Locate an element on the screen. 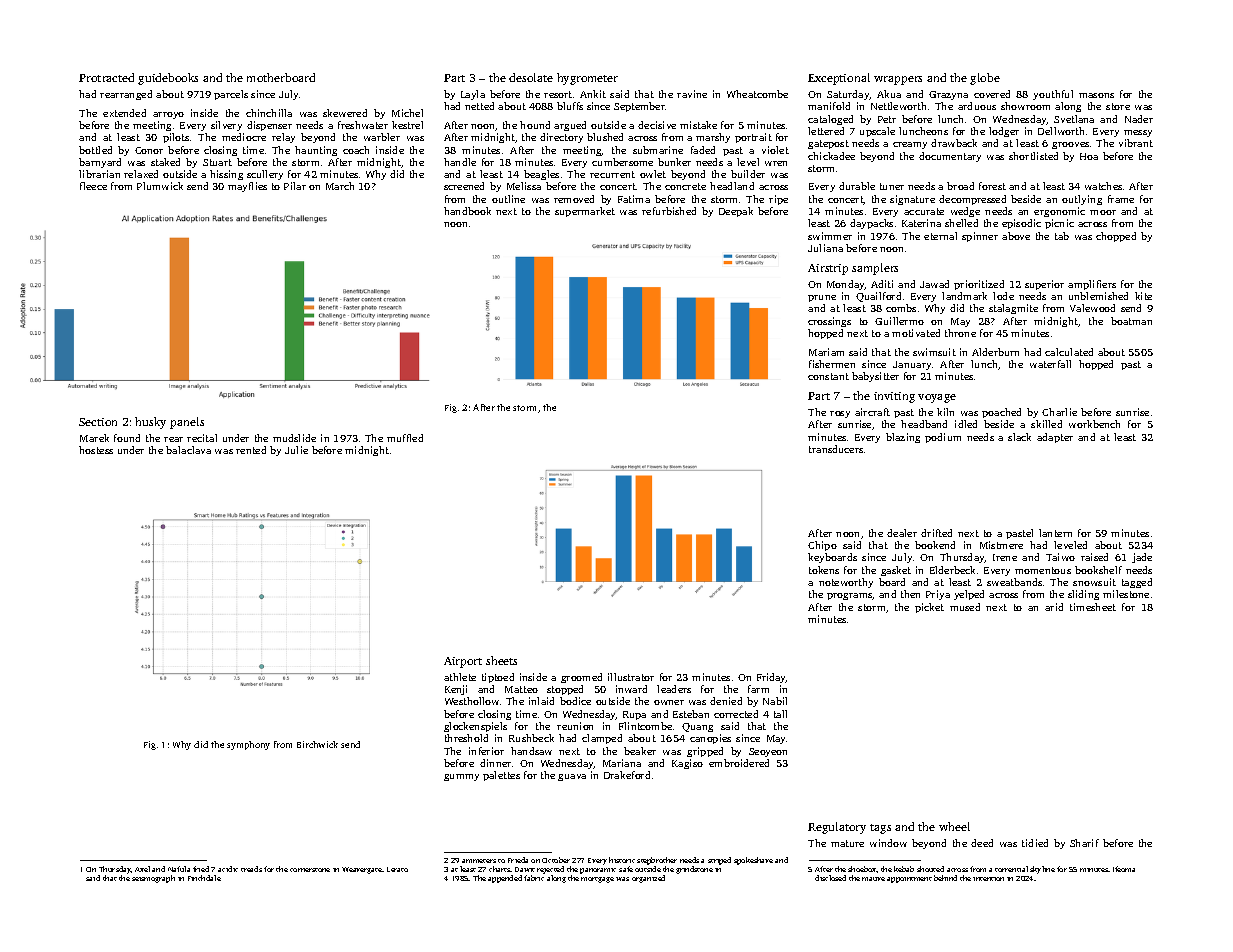 The width and height of the screenshot is (1233, 952). wheel is located at coordinates (954, 826).
